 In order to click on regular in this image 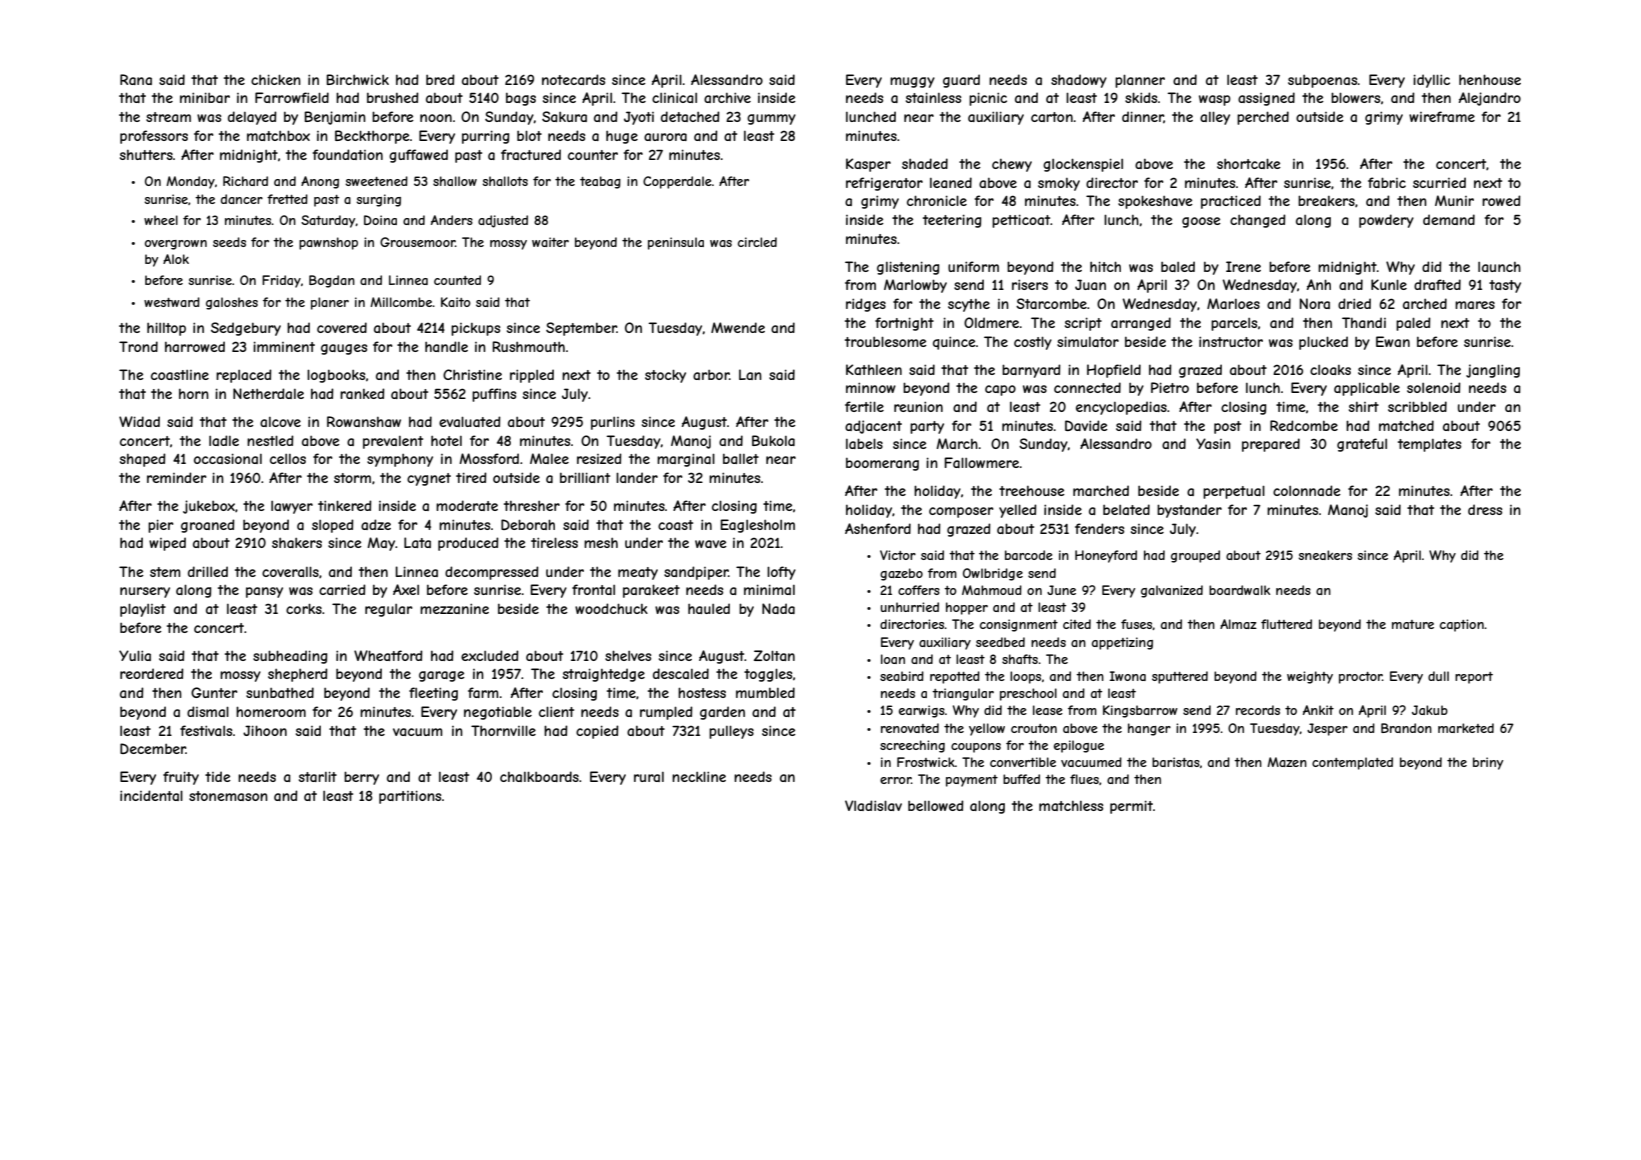, I will do `click(389, 610)`.
